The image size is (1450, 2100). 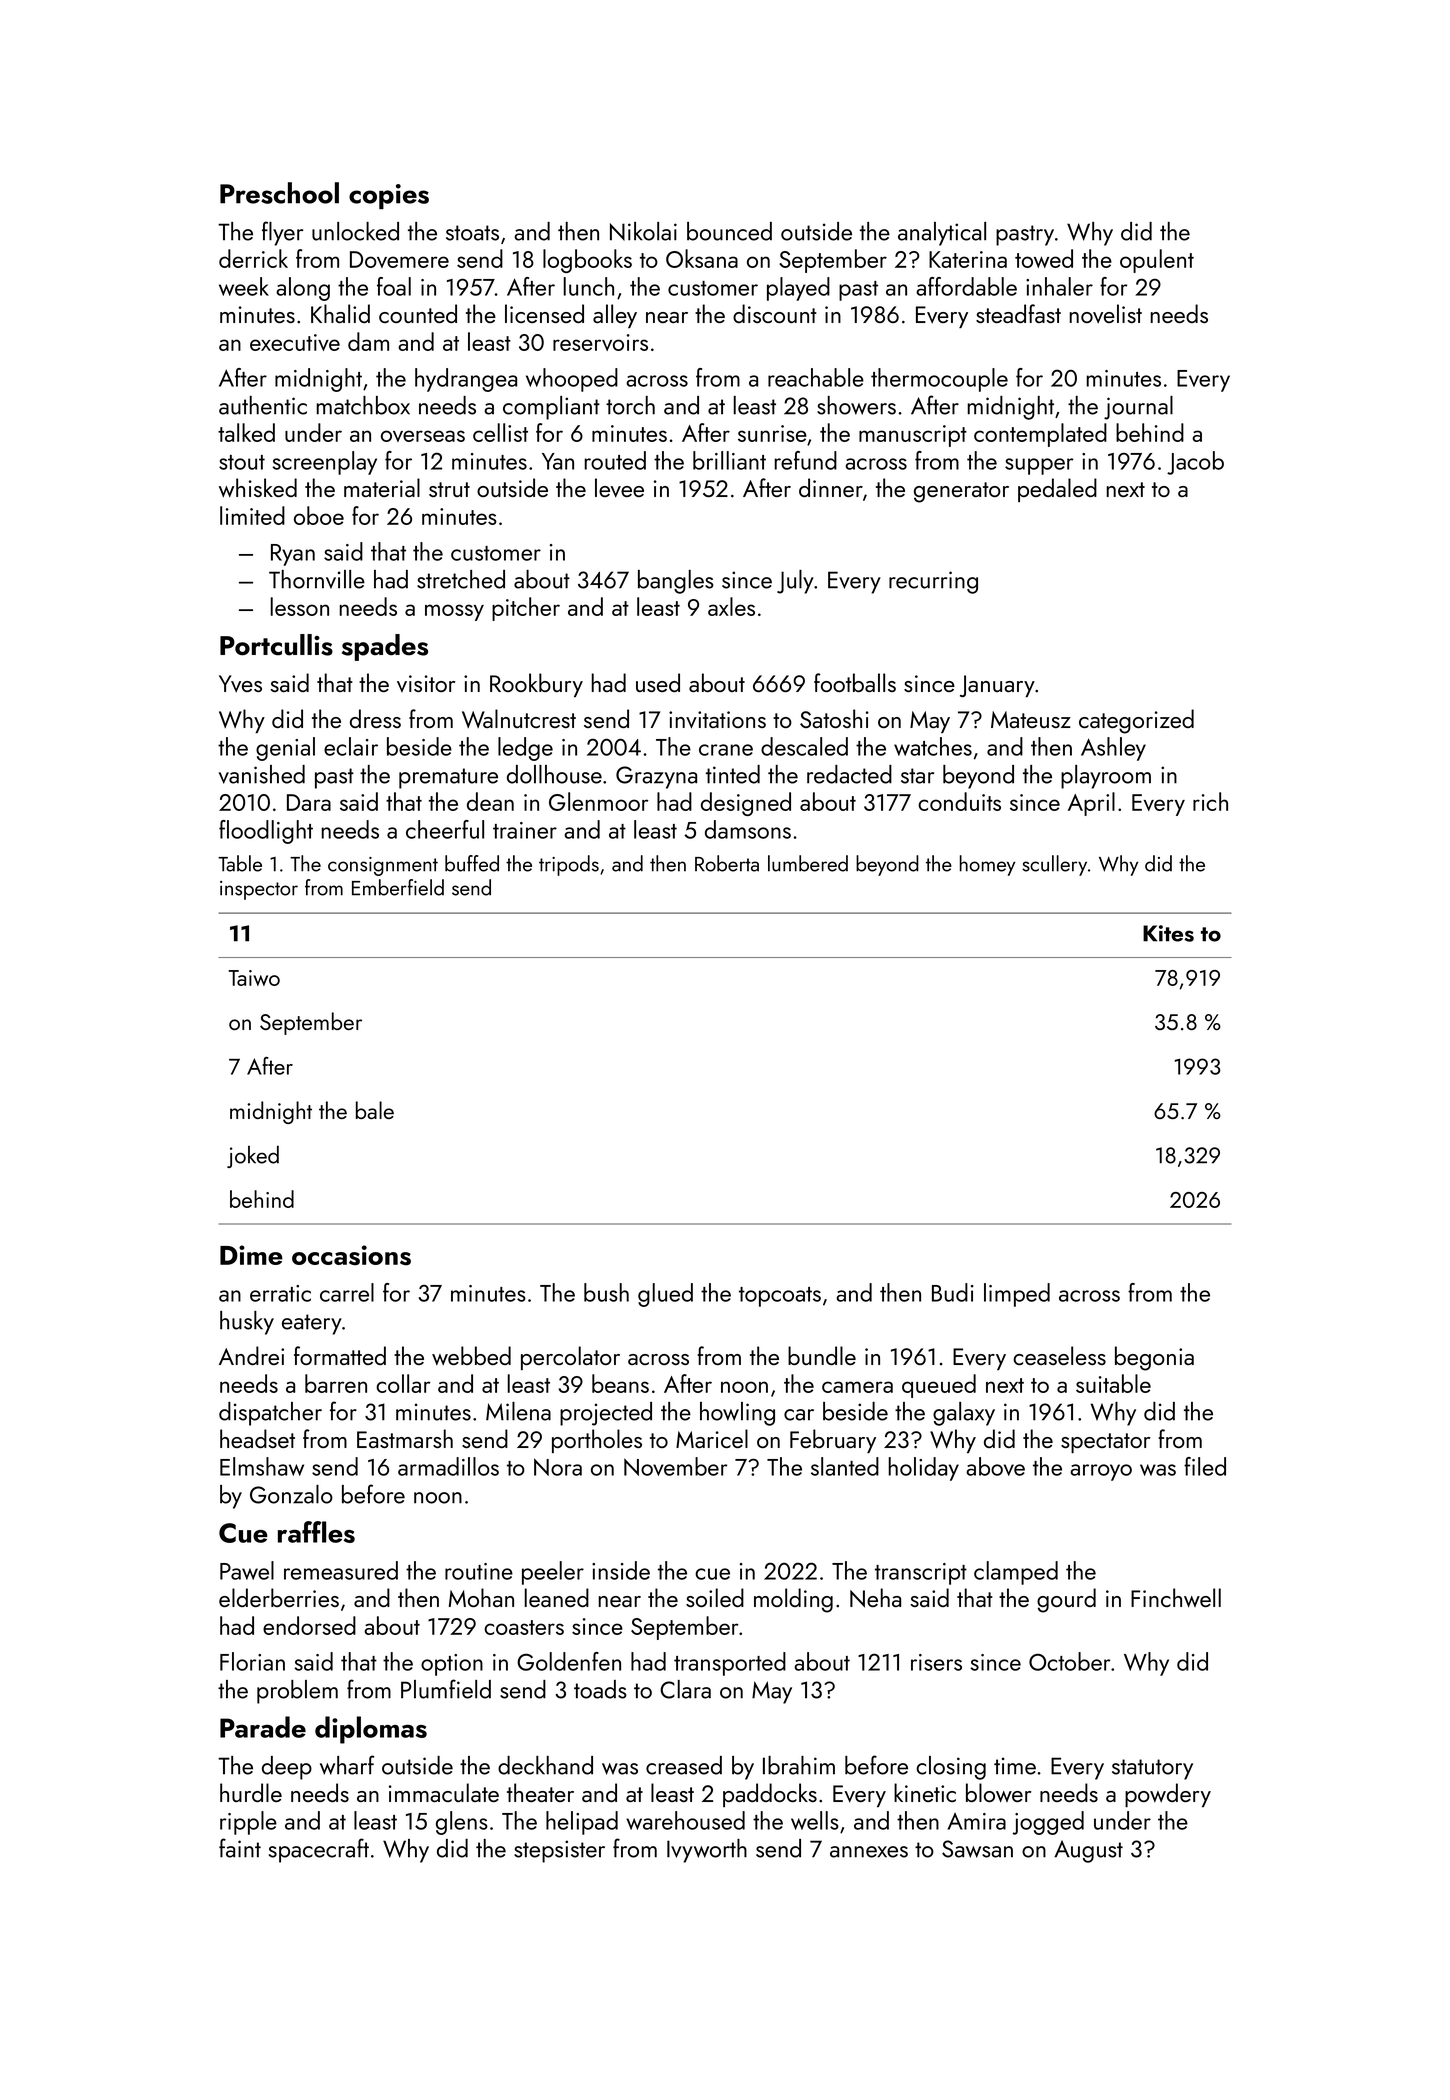 What do you see at coordinates (247, 1570) in the screenshot?
I see `Pawel` at bounding box center [247, 1570].
